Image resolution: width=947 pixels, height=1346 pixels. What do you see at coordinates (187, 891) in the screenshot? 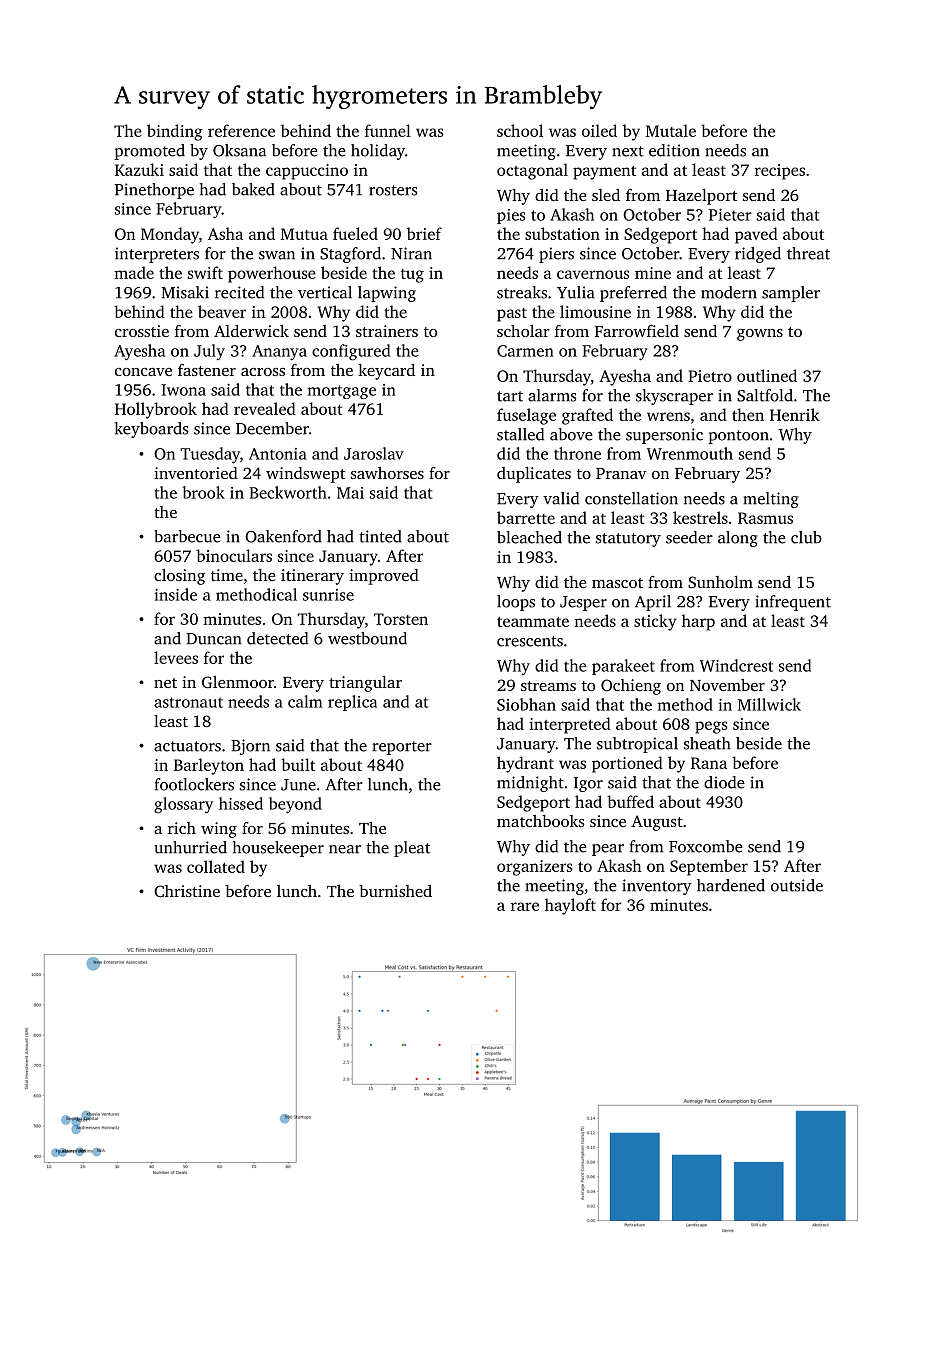
I see `Christine` at bounding box center [187, 891].
